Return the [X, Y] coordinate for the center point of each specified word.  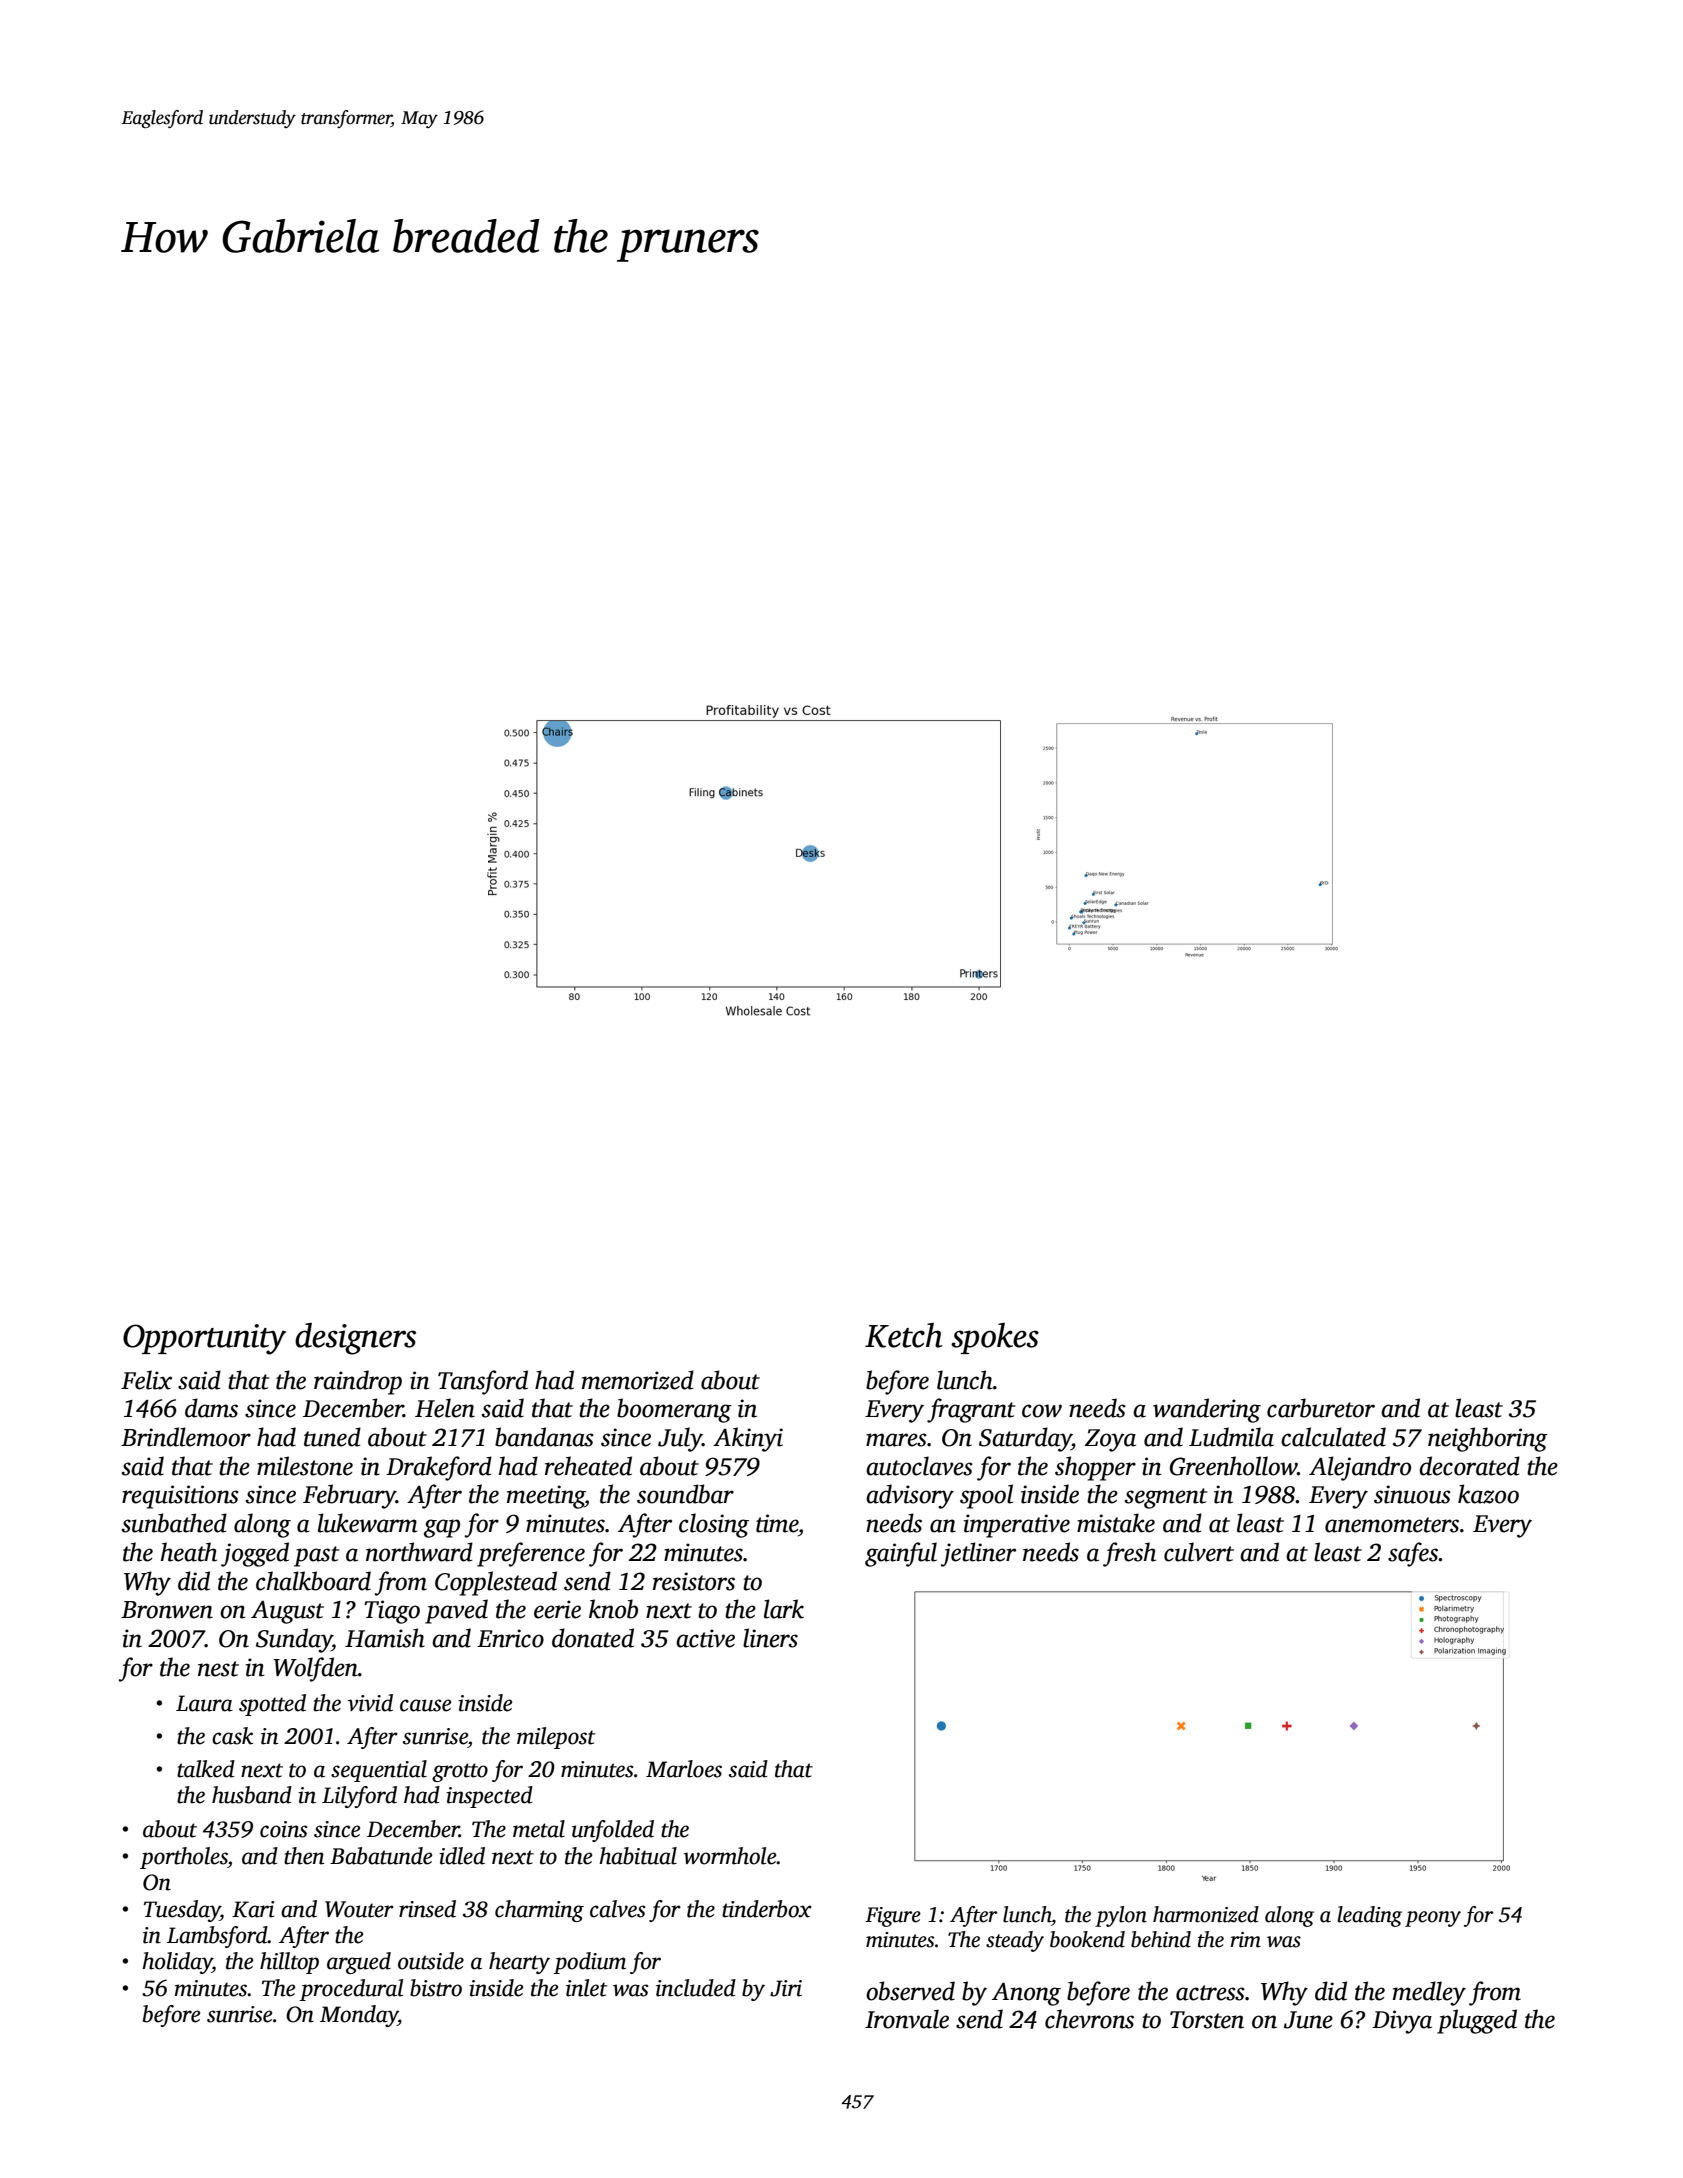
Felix [146, 1380]
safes [1413, 1554]
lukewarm [368, 1523]
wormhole [730, 1856]
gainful [901, 1554]
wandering [1207, 1410]
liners [770, 1638]
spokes [995, 1338]
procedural [351, 1990]
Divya [1402, 2022]
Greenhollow [1233, 1466]
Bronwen [167, 1610]
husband [252, 1795]
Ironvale [907, 2019]
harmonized [1206, 1914]
